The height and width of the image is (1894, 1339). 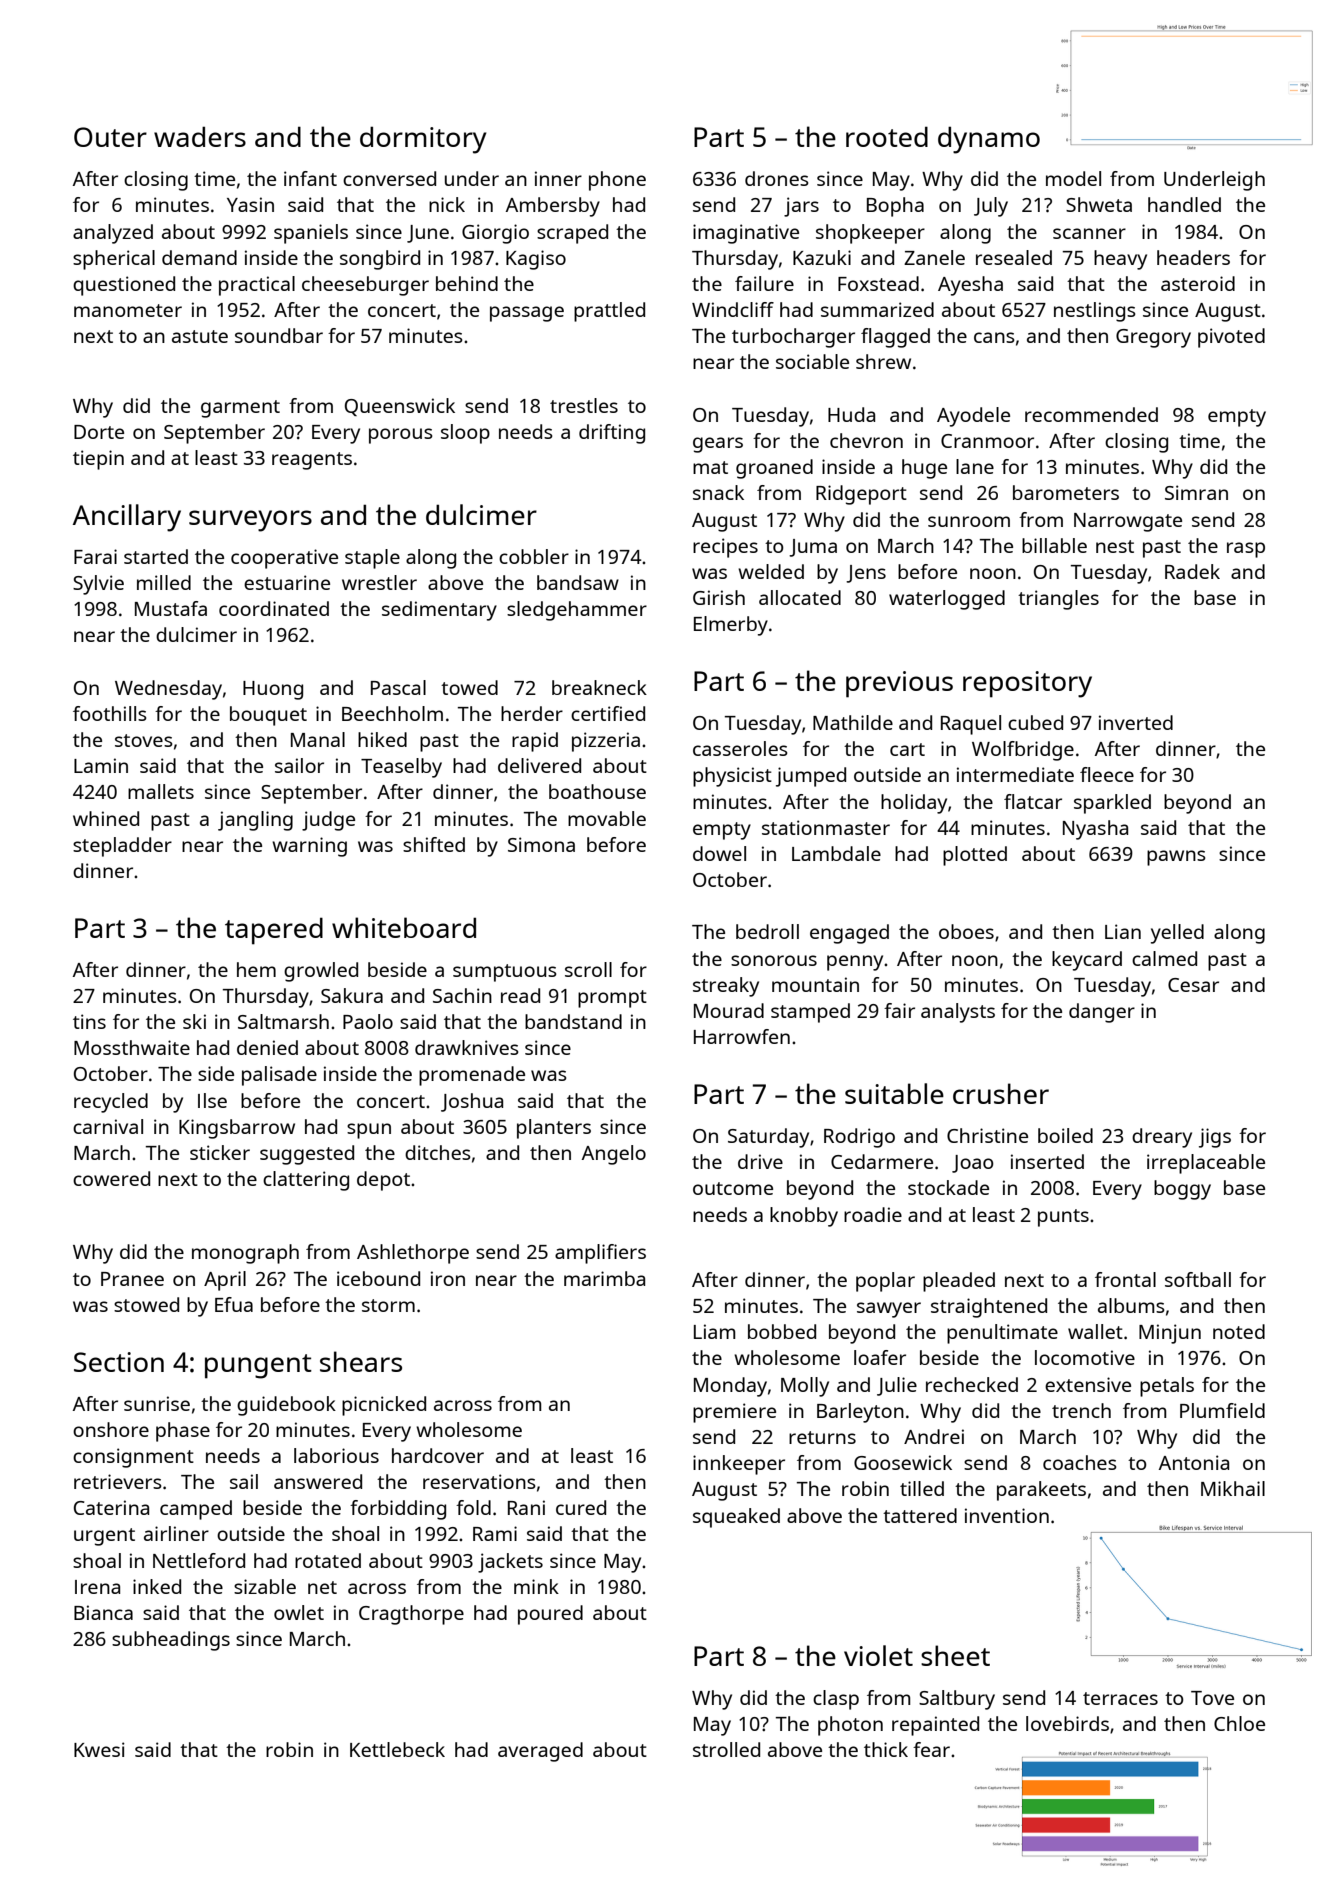 I want to click on coaches, so click(x=1080, y=1462).
